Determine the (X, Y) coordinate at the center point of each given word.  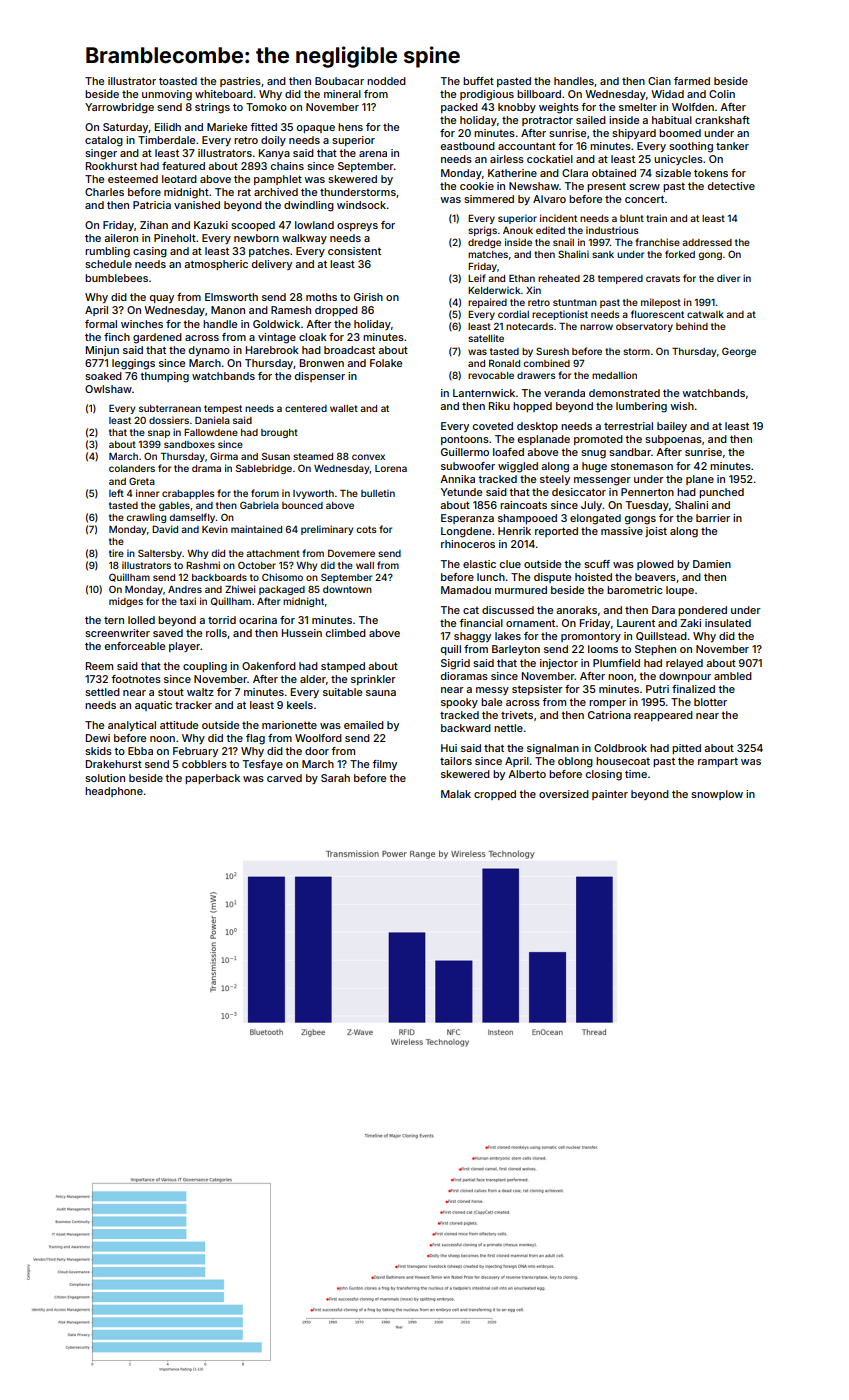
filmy (384, 765)
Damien (712, 564)
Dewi (98, 738)
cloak (313, 337)
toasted (178, 81)
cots (366, 529)
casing (150, 252)
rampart (718, 762)
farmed (692, 81)
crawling (146, 518)
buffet (478, 81)
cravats (663, 278)
